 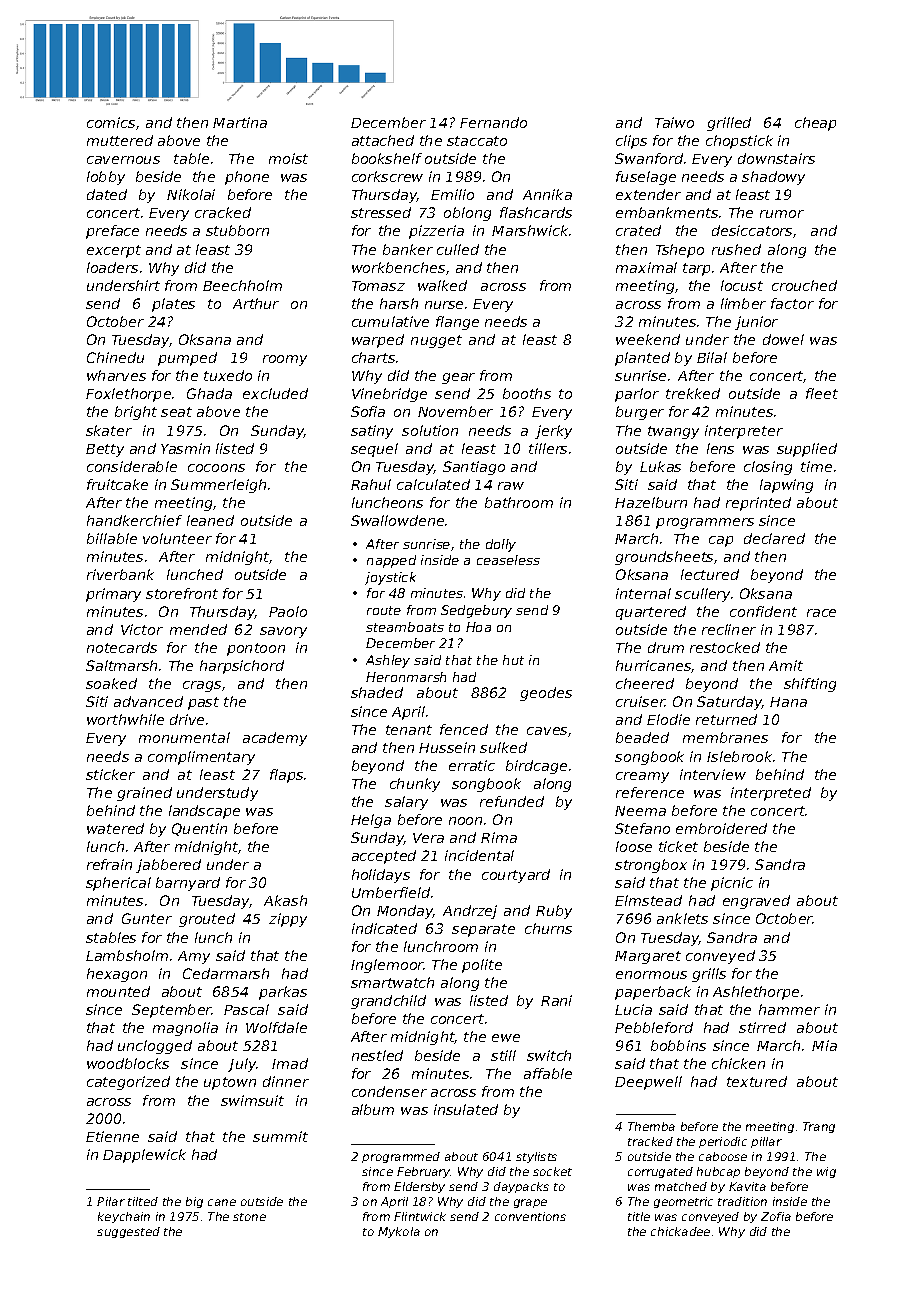 What do you see at coordinates (756, 902) in the screenshot?
I see `engraved` at bounding box center [756, 902].
